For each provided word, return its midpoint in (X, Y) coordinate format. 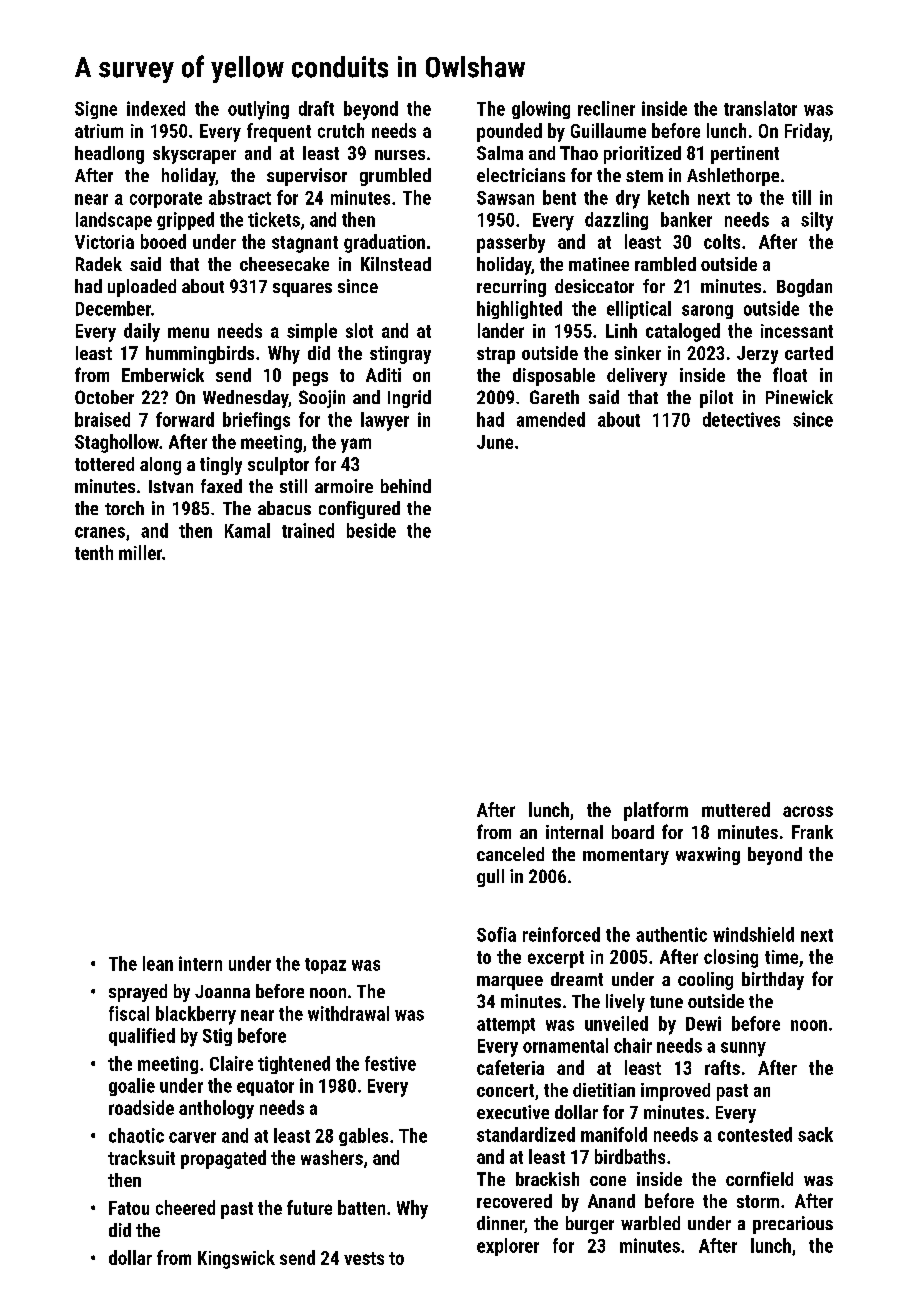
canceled (510, 854)
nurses (400, 155)
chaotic (136, 1135)
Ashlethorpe (733, 177)
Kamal (247, 530)
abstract (240, 197)
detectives (741, 419)
